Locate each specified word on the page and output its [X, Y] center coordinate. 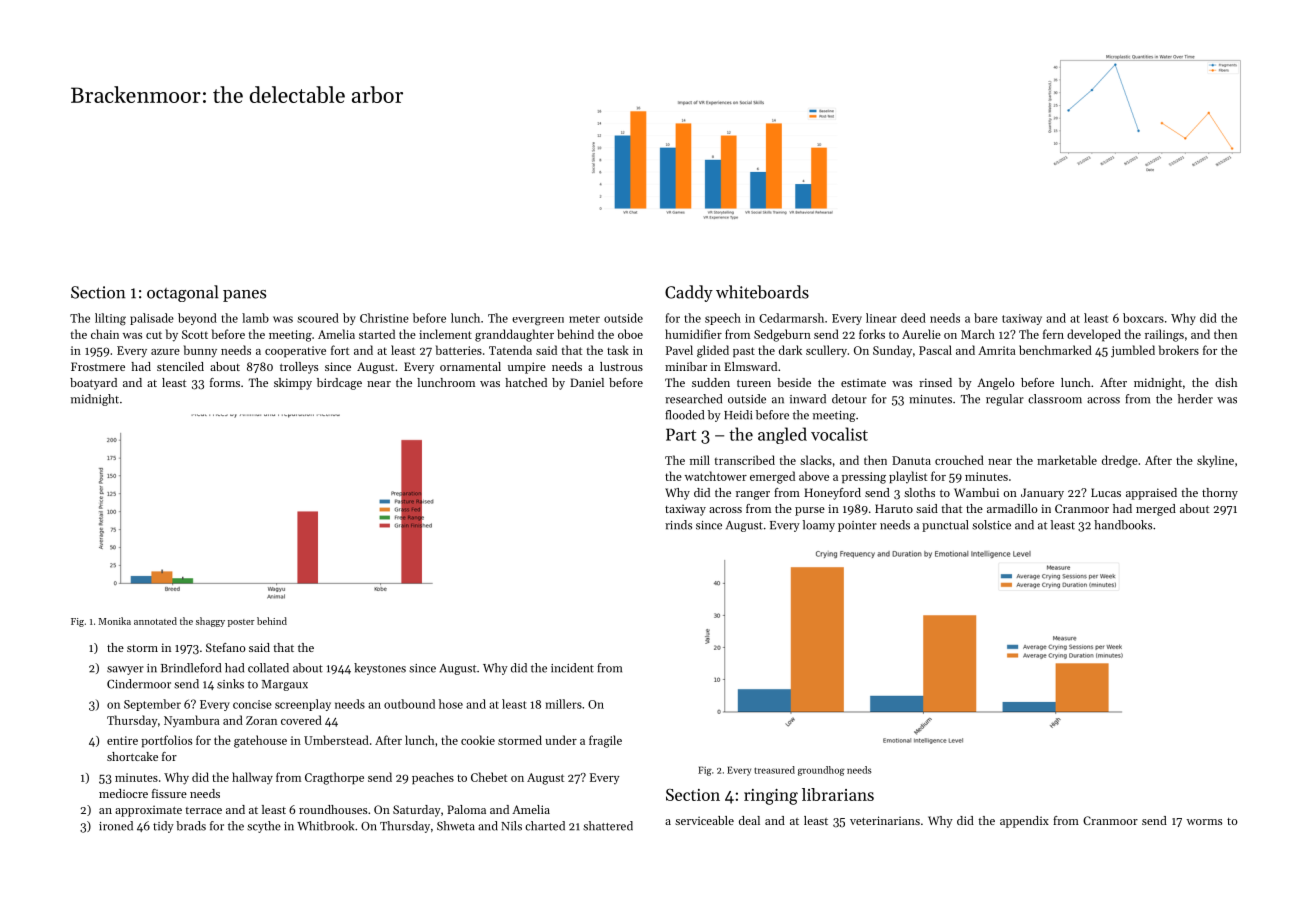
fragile [605, 741]
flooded [684, 415]
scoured [318, 318]
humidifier [693, 334]
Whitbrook [325, 826]
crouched [959, 460]
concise [252, 704]
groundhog [821, 771]
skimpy [293, 384]
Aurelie [921, 334]
